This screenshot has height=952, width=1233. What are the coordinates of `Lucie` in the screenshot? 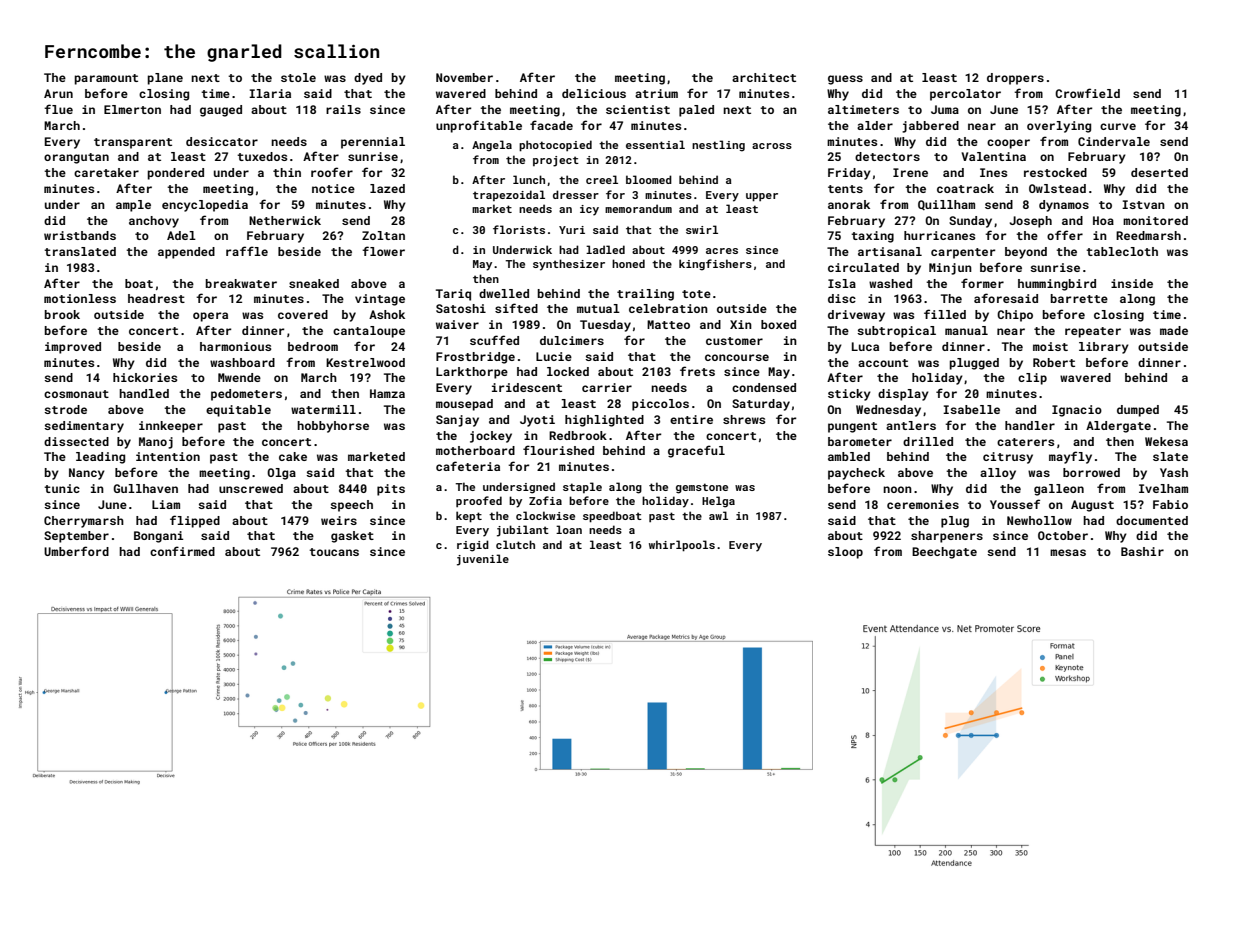 It's located at (554, 356).
